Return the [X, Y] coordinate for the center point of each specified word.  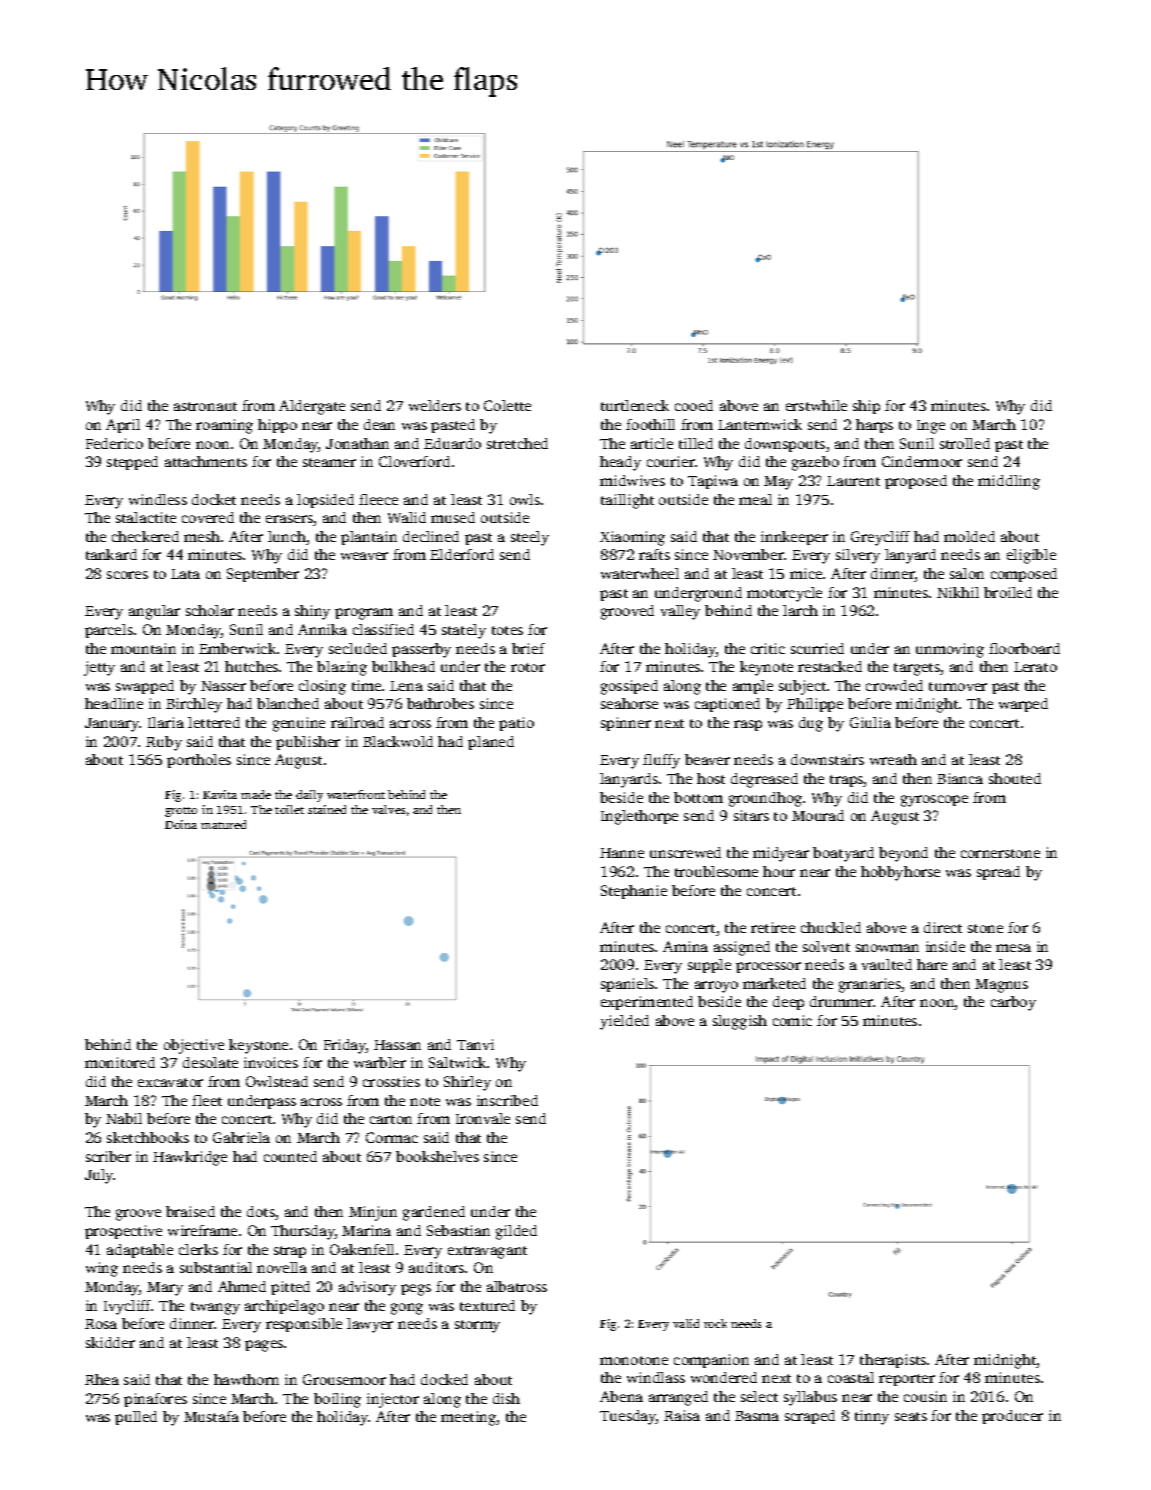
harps [874, 426]
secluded [358, 648]
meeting [469, 1418]
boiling [337, 1400]
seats [911, 1416]
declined [431, 536]
